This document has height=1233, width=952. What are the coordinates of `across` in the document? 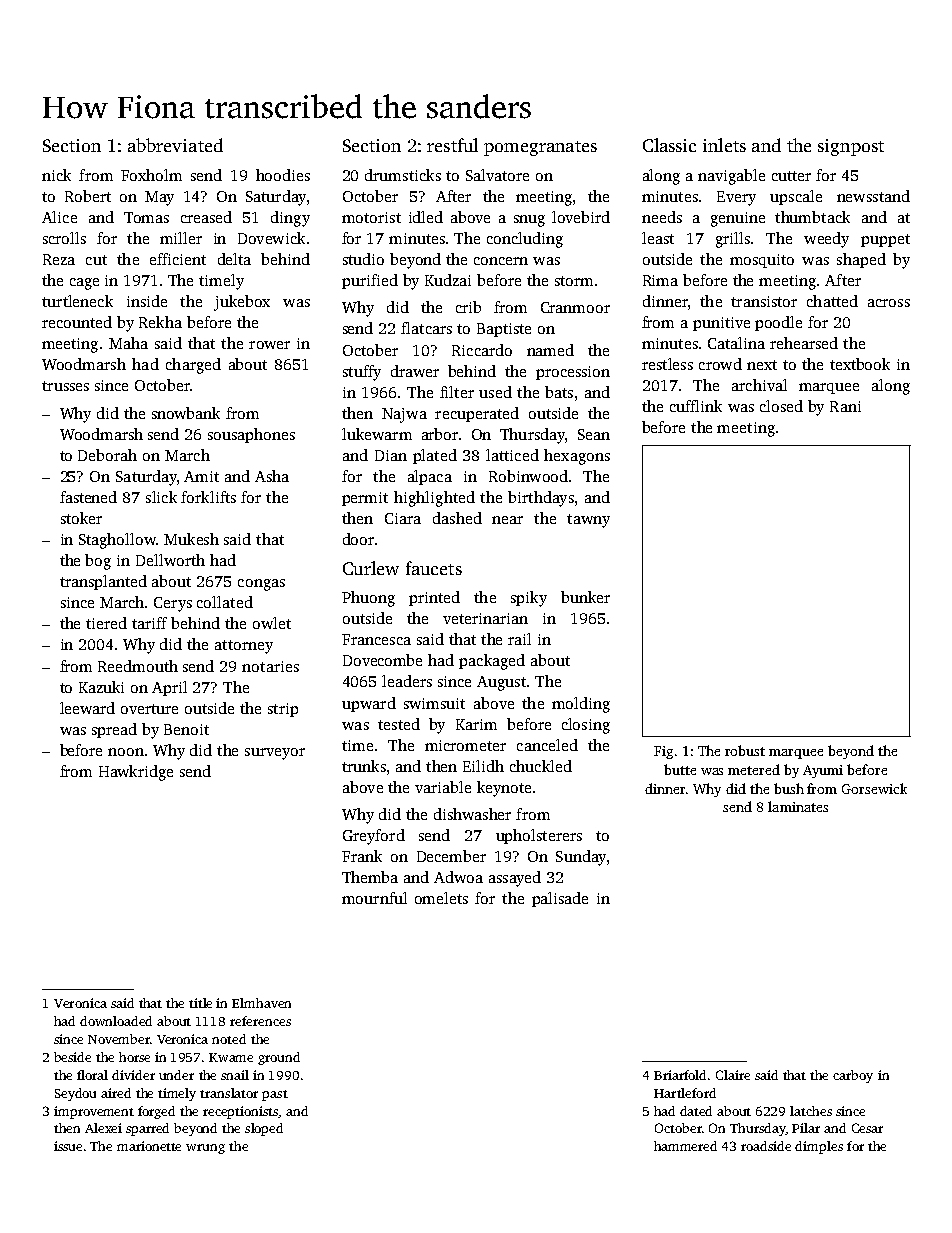 It's located at (889, 303).
